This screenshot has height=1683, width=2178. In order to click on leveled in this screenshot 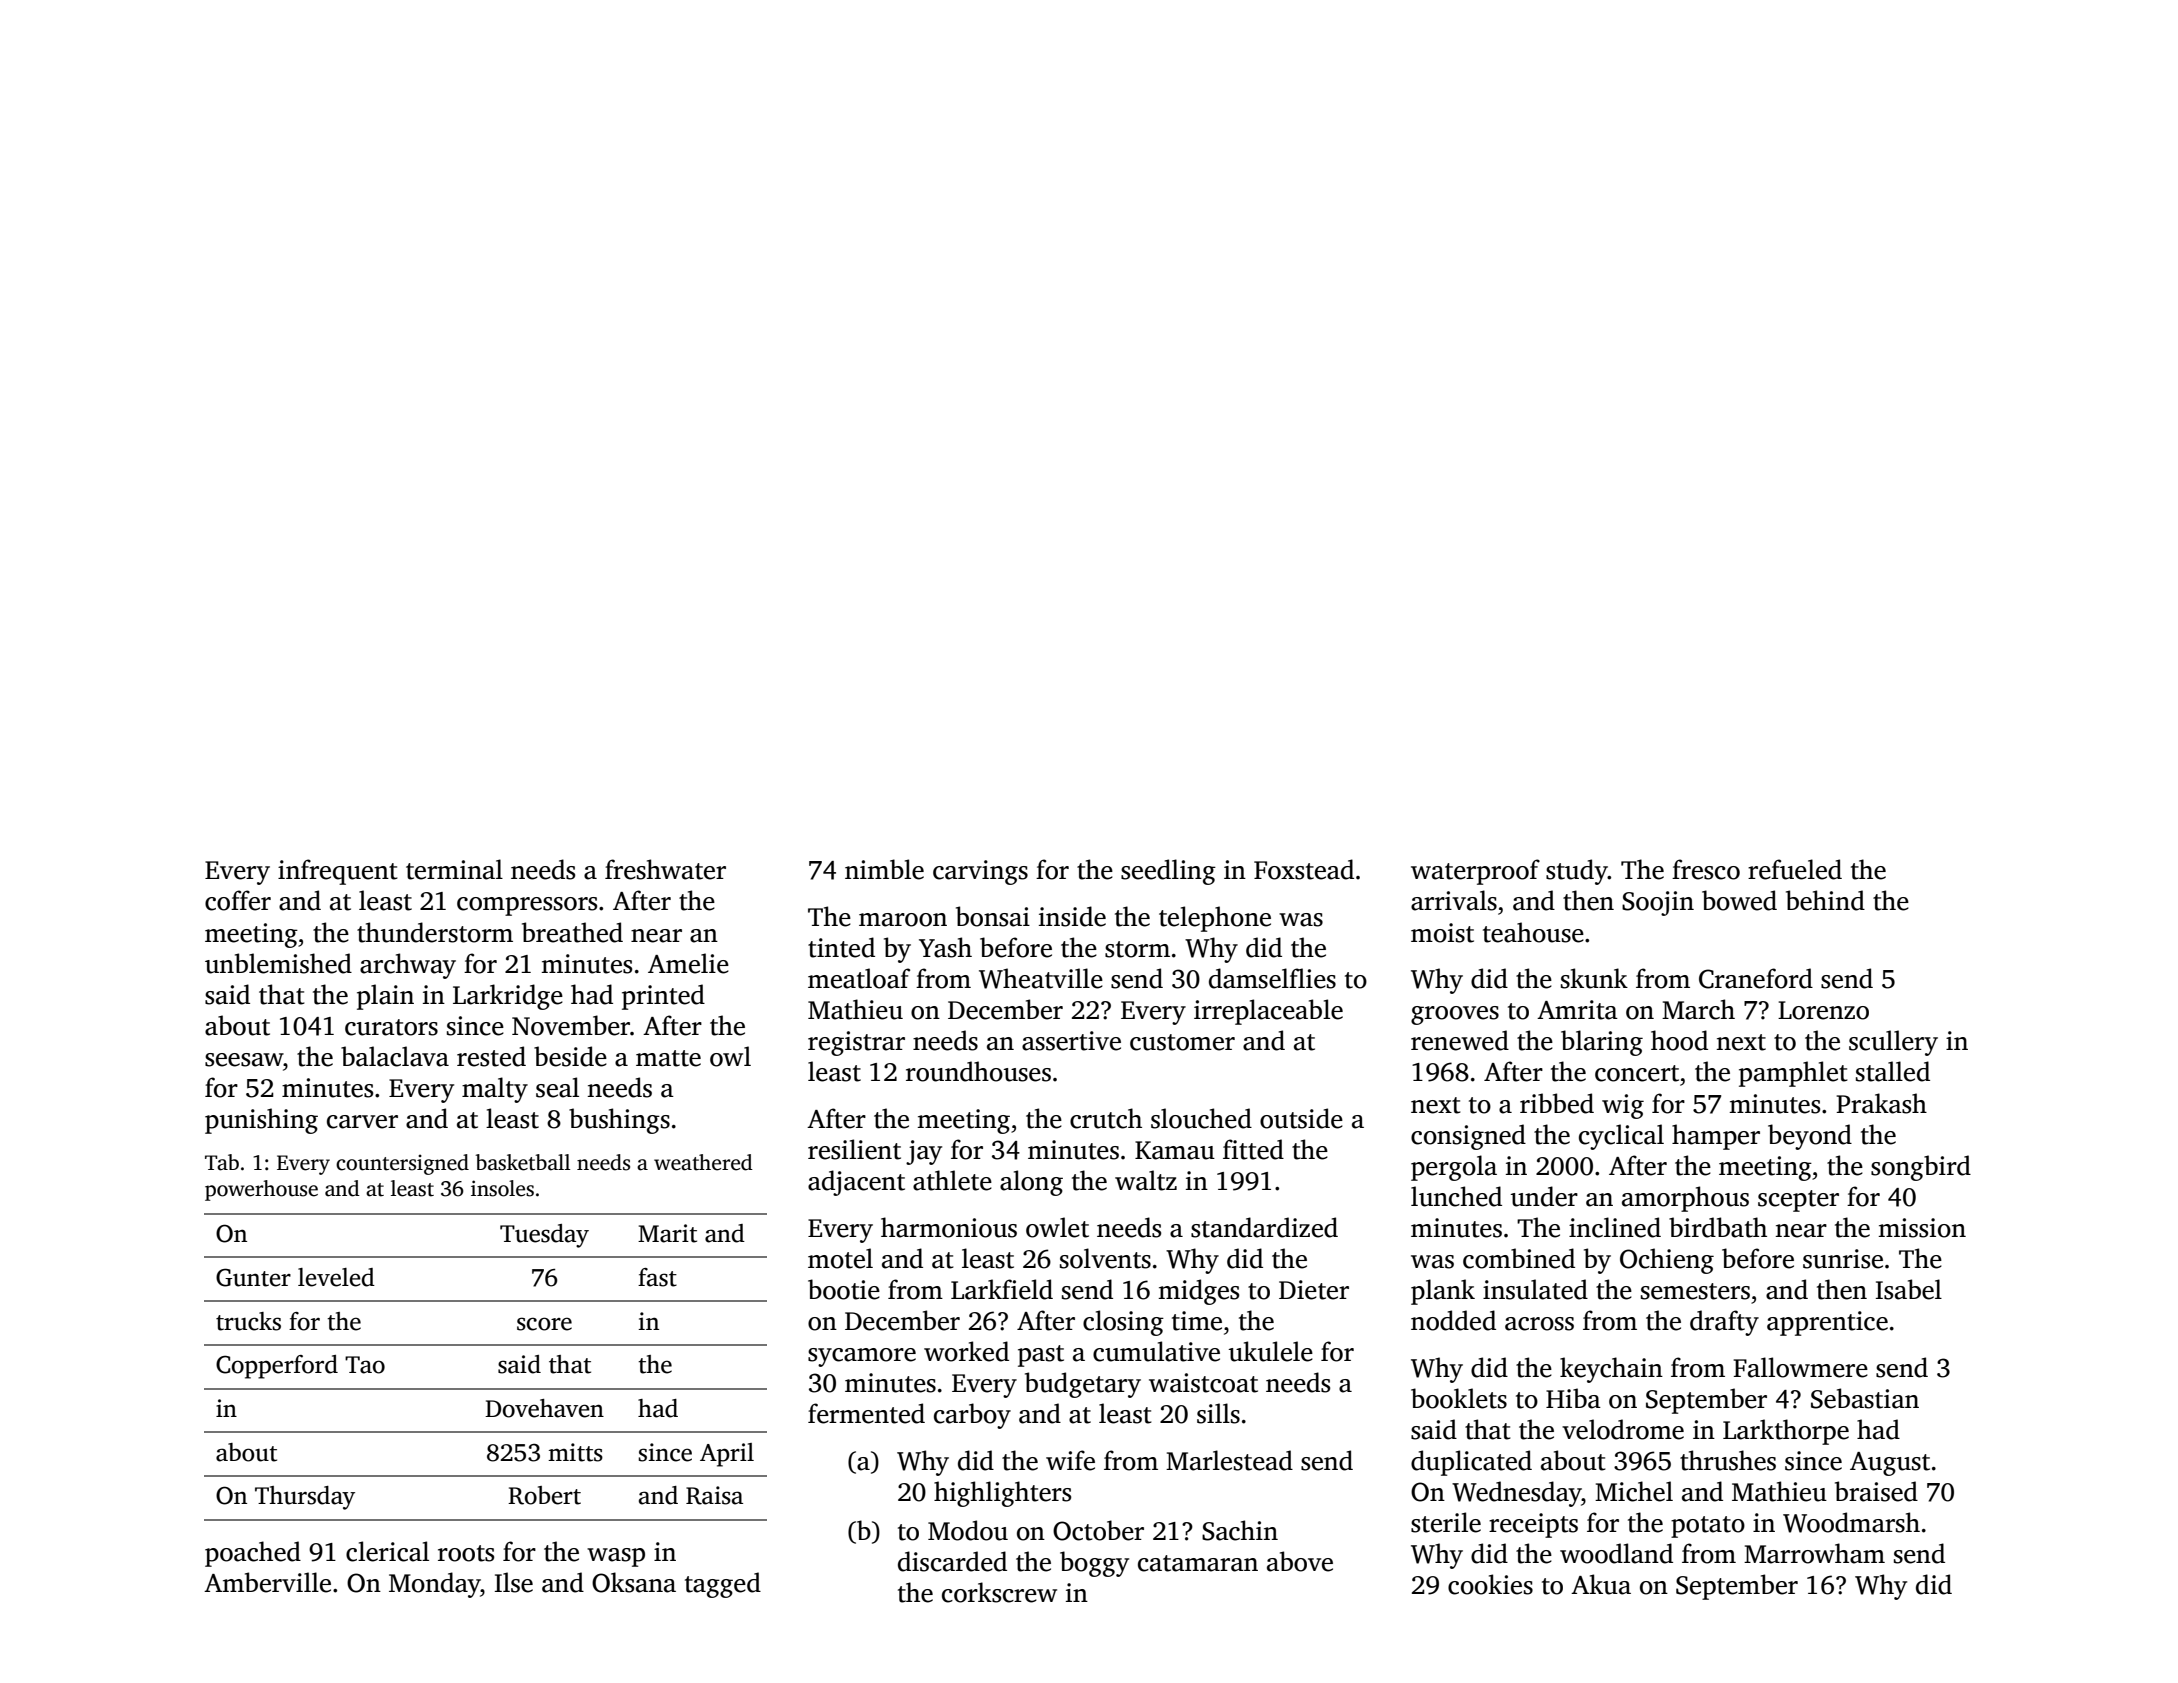, I will do `click(336, 1277)`.
